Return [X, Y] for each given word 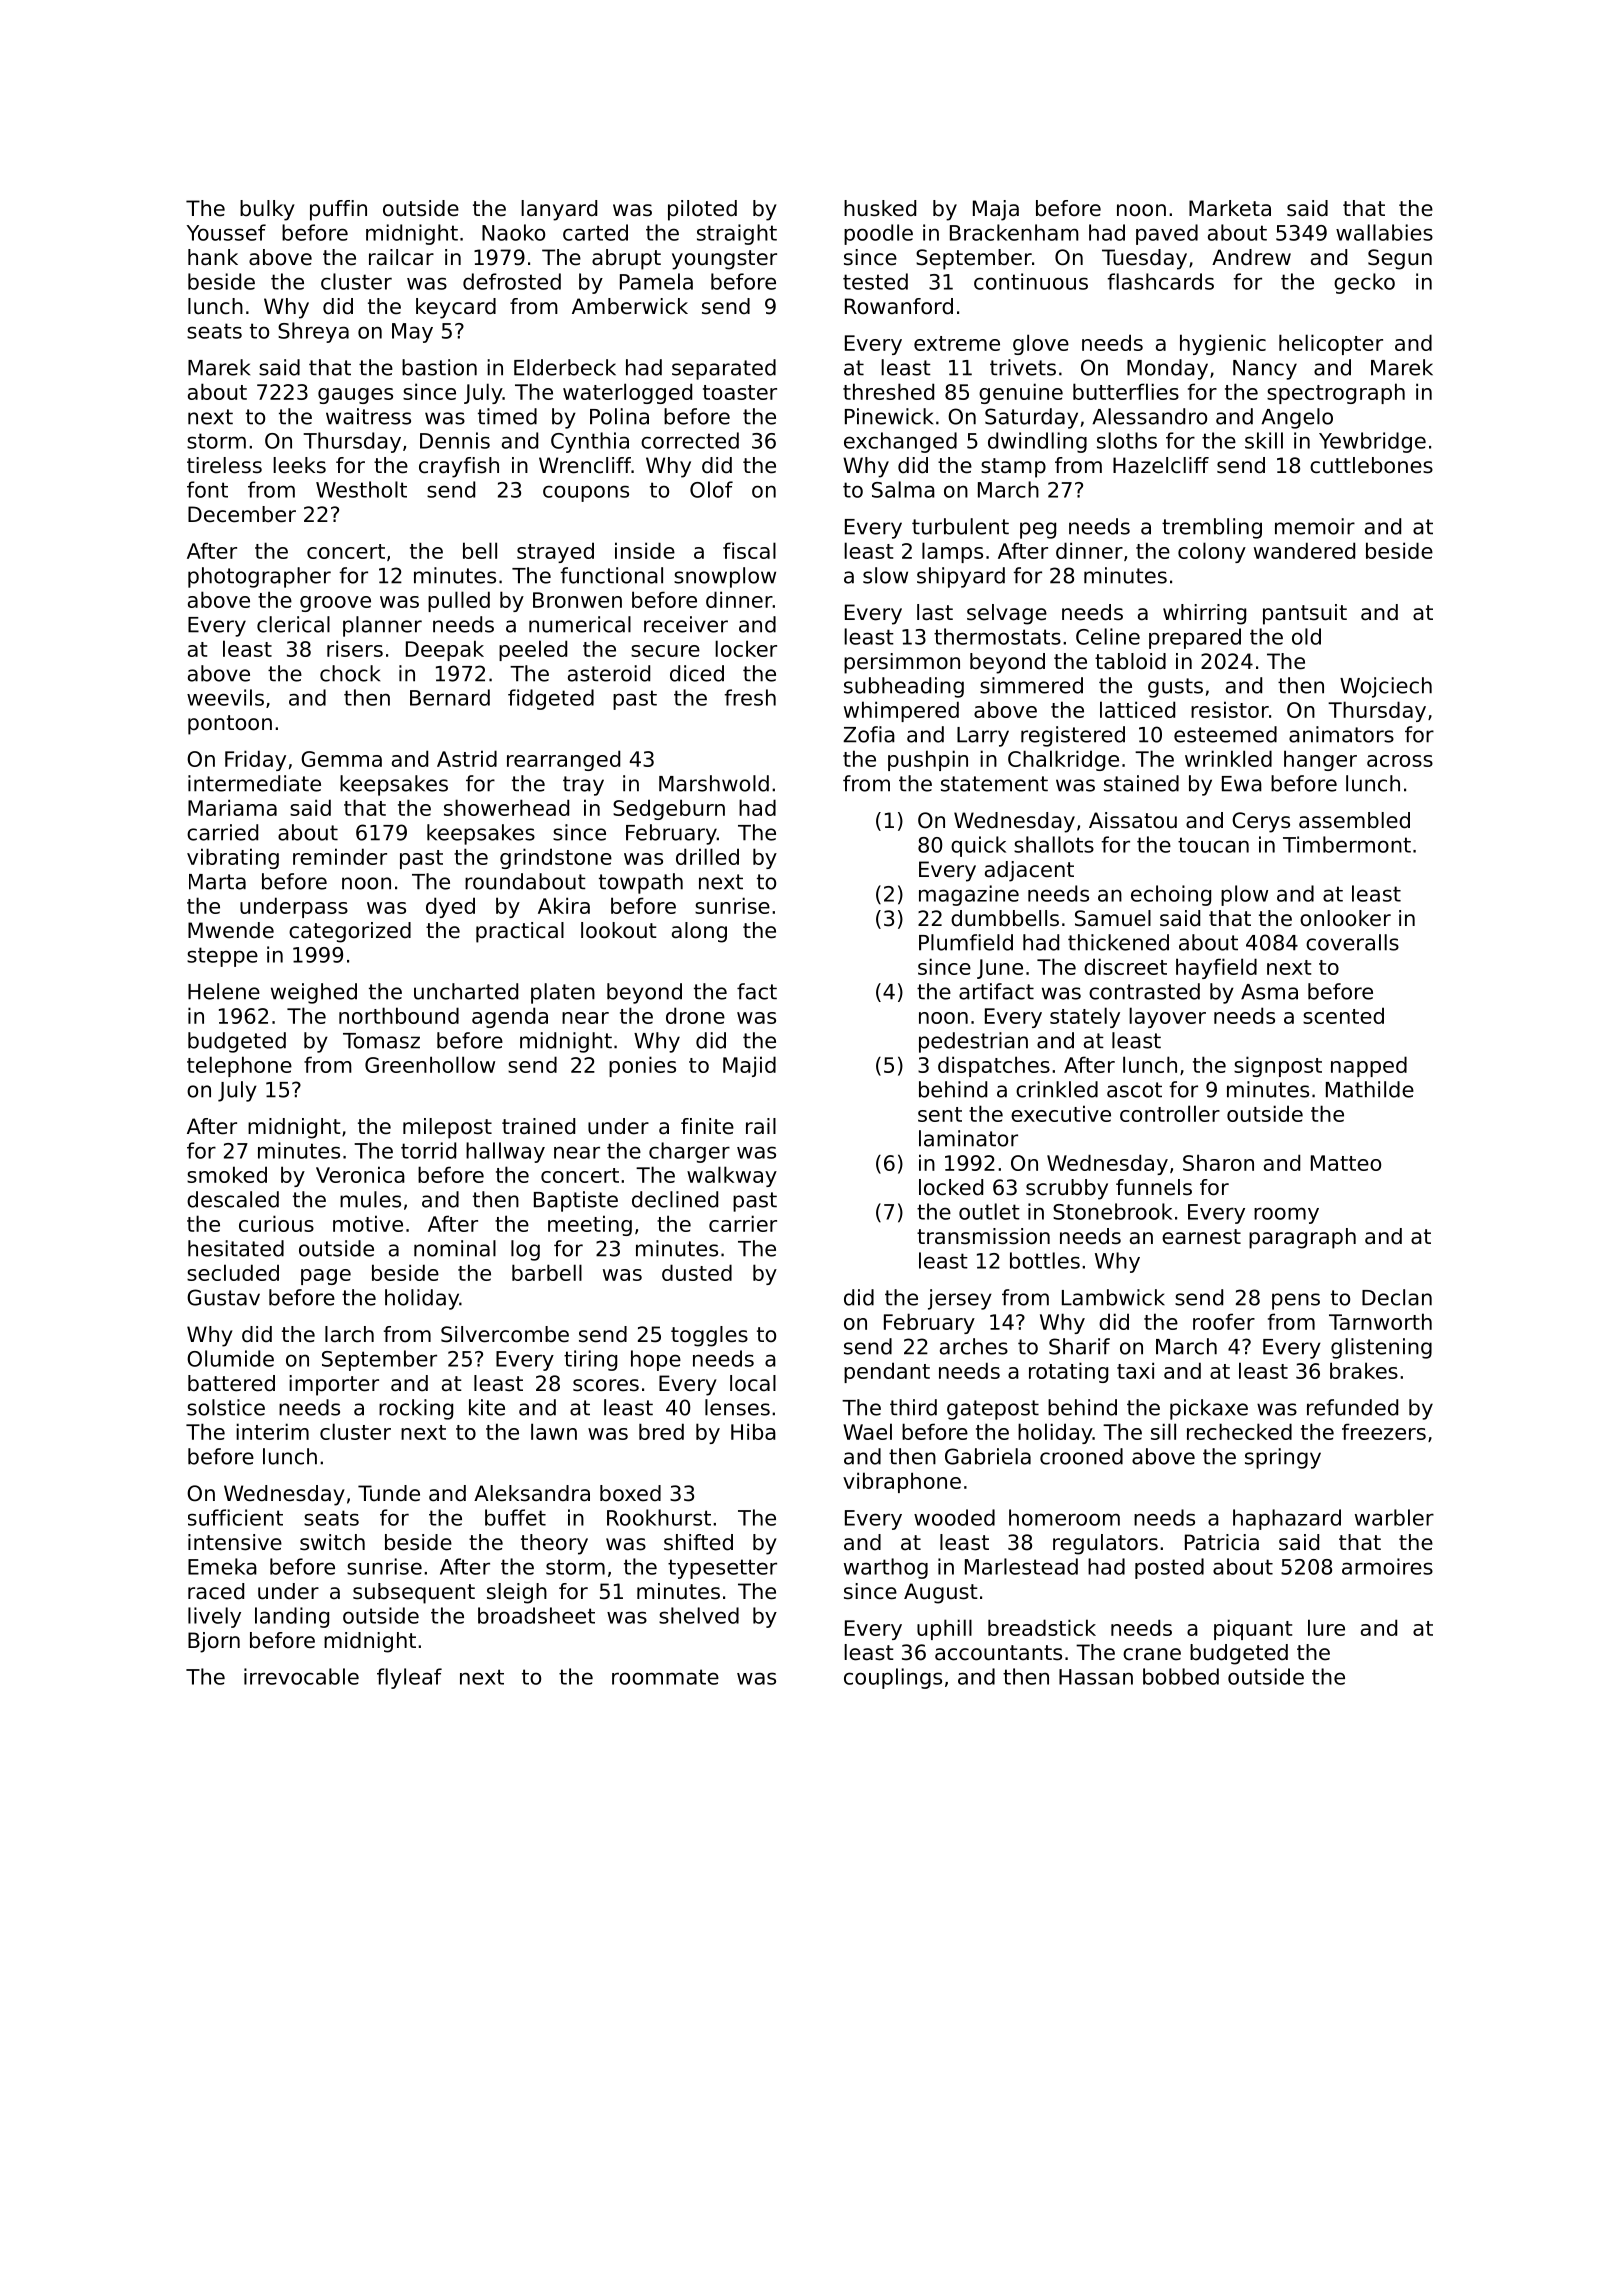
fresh [750, 697]
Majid [749, 1066]
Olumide [230, 1358]
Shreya [313, 332]
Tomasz [381, 1041]
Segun [1400, 259]
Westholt [361, 489]
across [1400, 761]
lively [214, 1617]
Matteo [1346, 1163]
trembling [1212, 528]
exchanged [900, 442]
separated [724, 369]
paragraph [1302, 1238]
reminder [340, 856]
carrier [743, 1223]
